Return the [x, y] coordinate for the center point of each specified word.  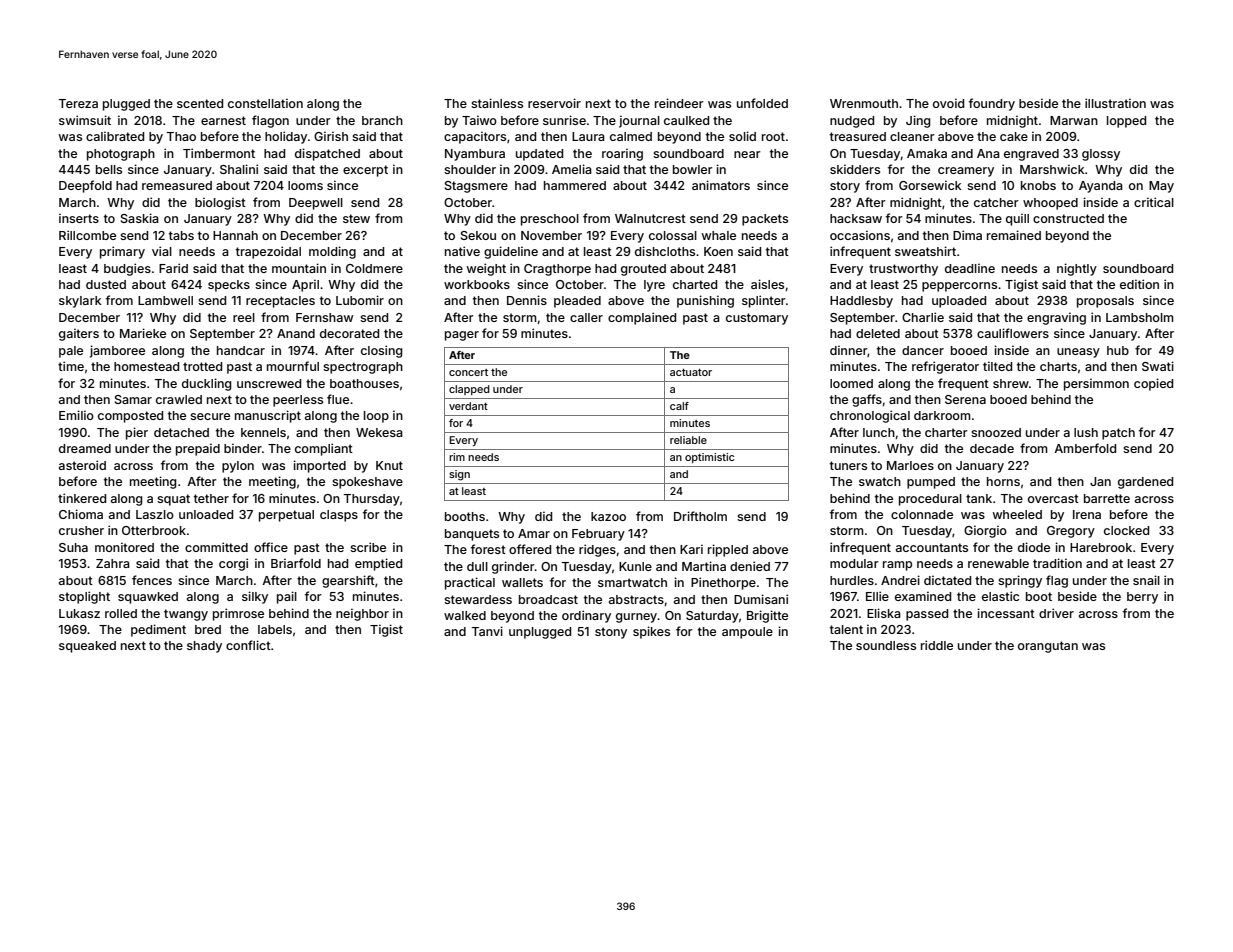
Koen [718, 251]
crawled [179, 399]
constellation [265, 103]
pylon [238, 467]
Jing [918, 121]
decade [992, 448]
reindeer [679, 103]
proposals [1105, 302]
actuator [691, 372]
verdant [468, 406]
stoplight [84, 597]
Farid [173, 268]
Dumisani [761, 599]
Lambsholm [1140, 317]
